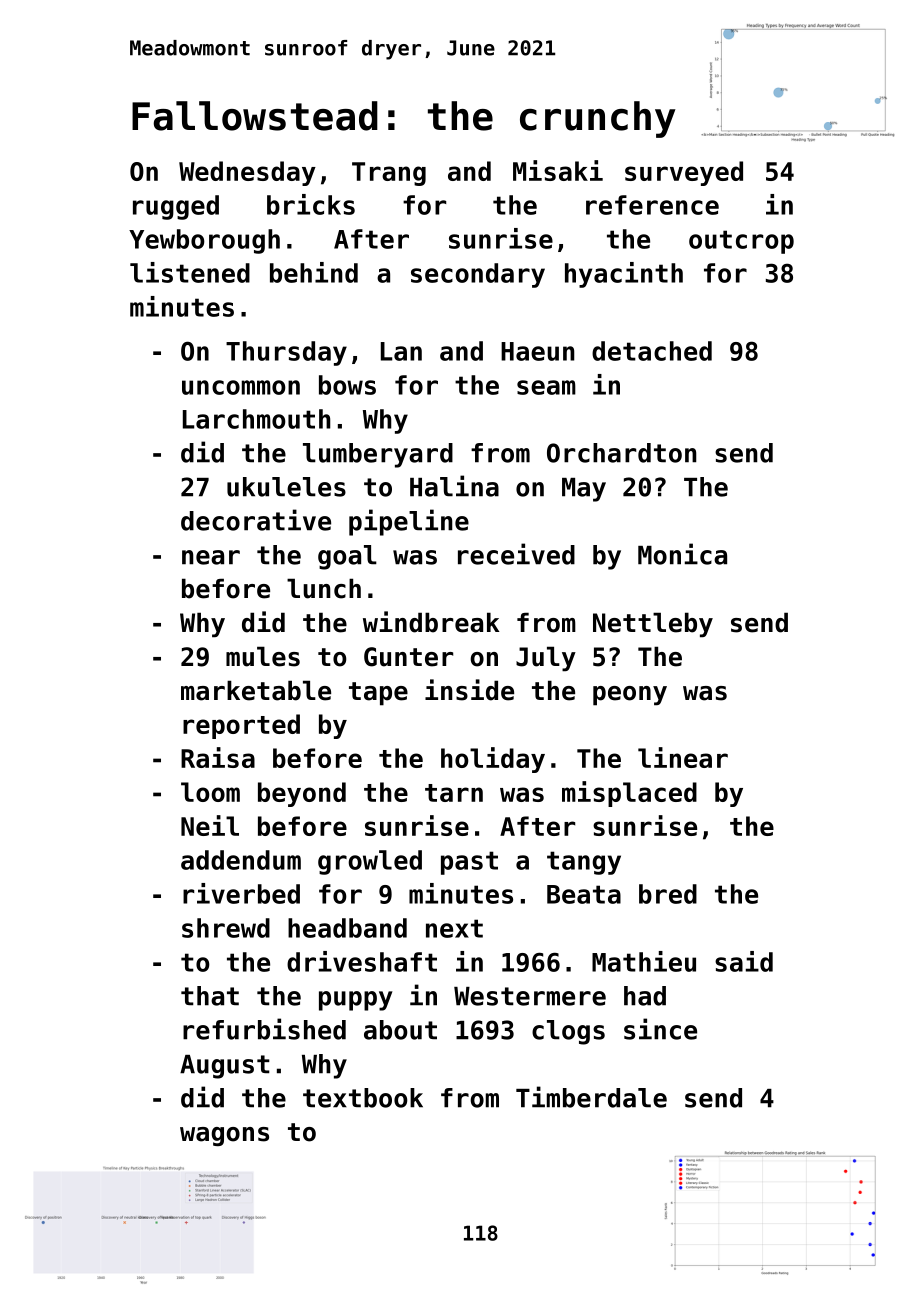 Image resolution: width=924 pixels, height=1311 pixels. I want to click on uncommon, so click(241, 387).
